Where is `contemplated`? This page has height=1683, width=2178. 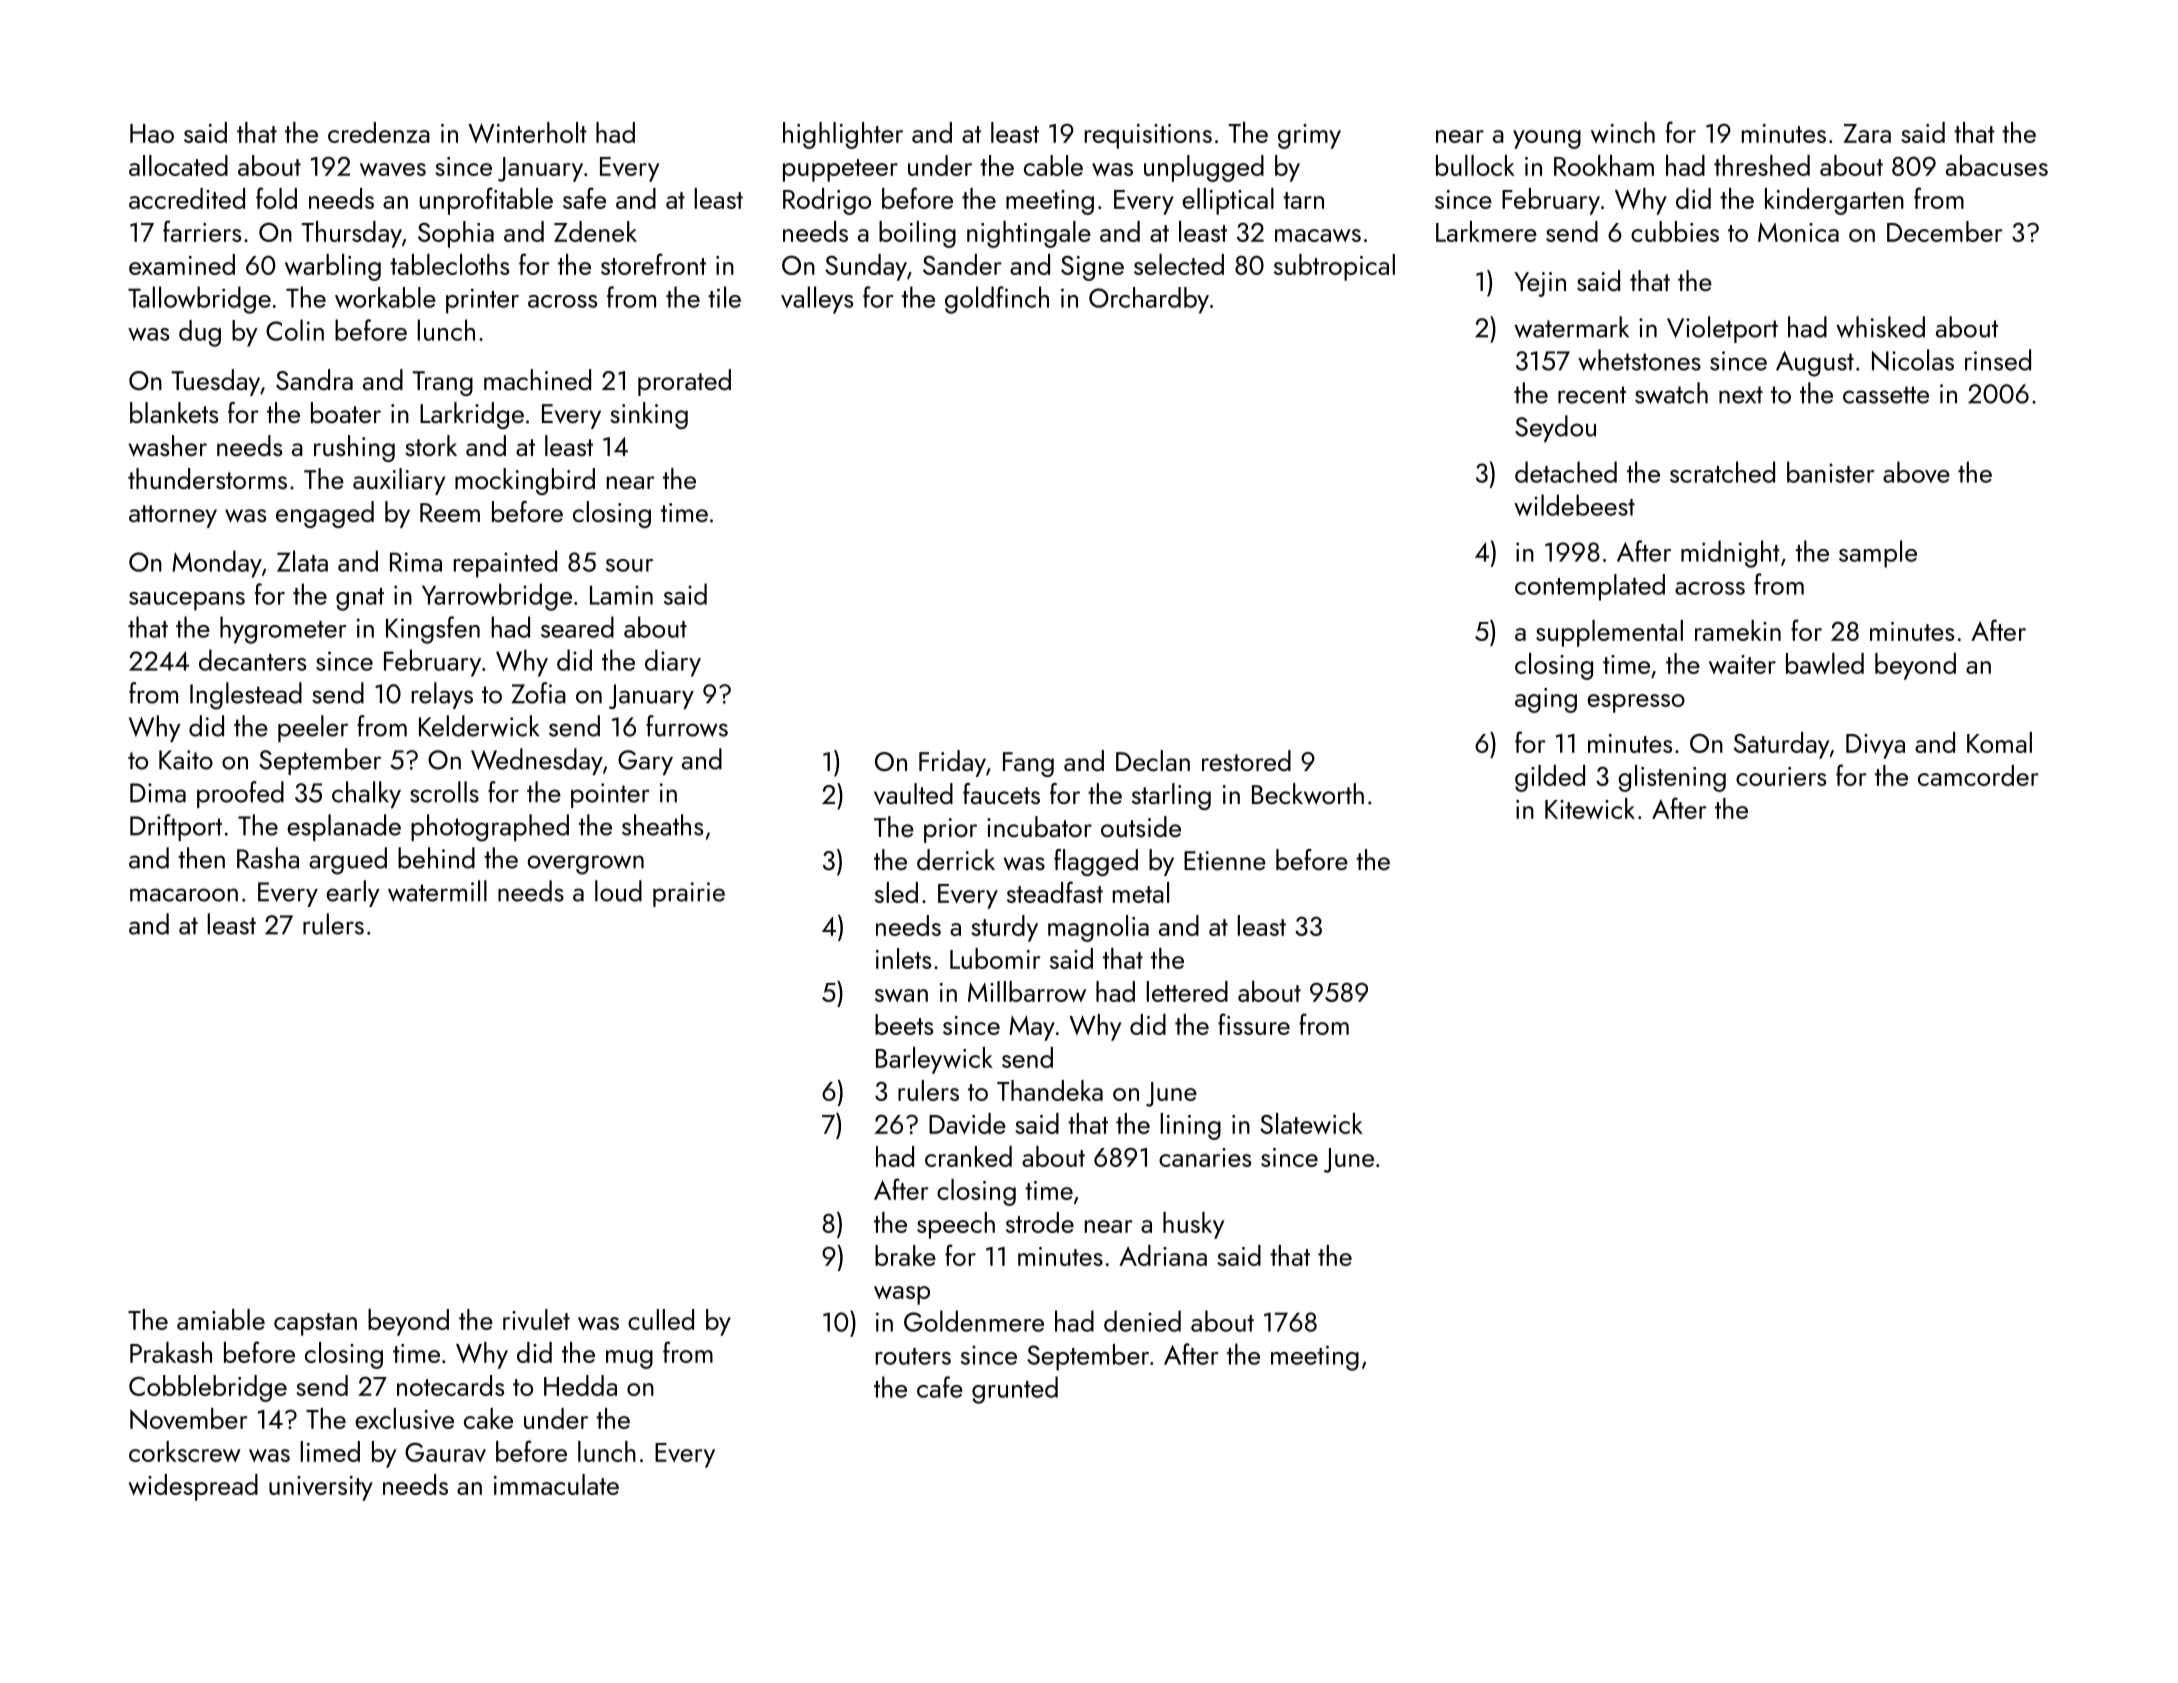 contemplated is located at coordinates (1590, 587).
